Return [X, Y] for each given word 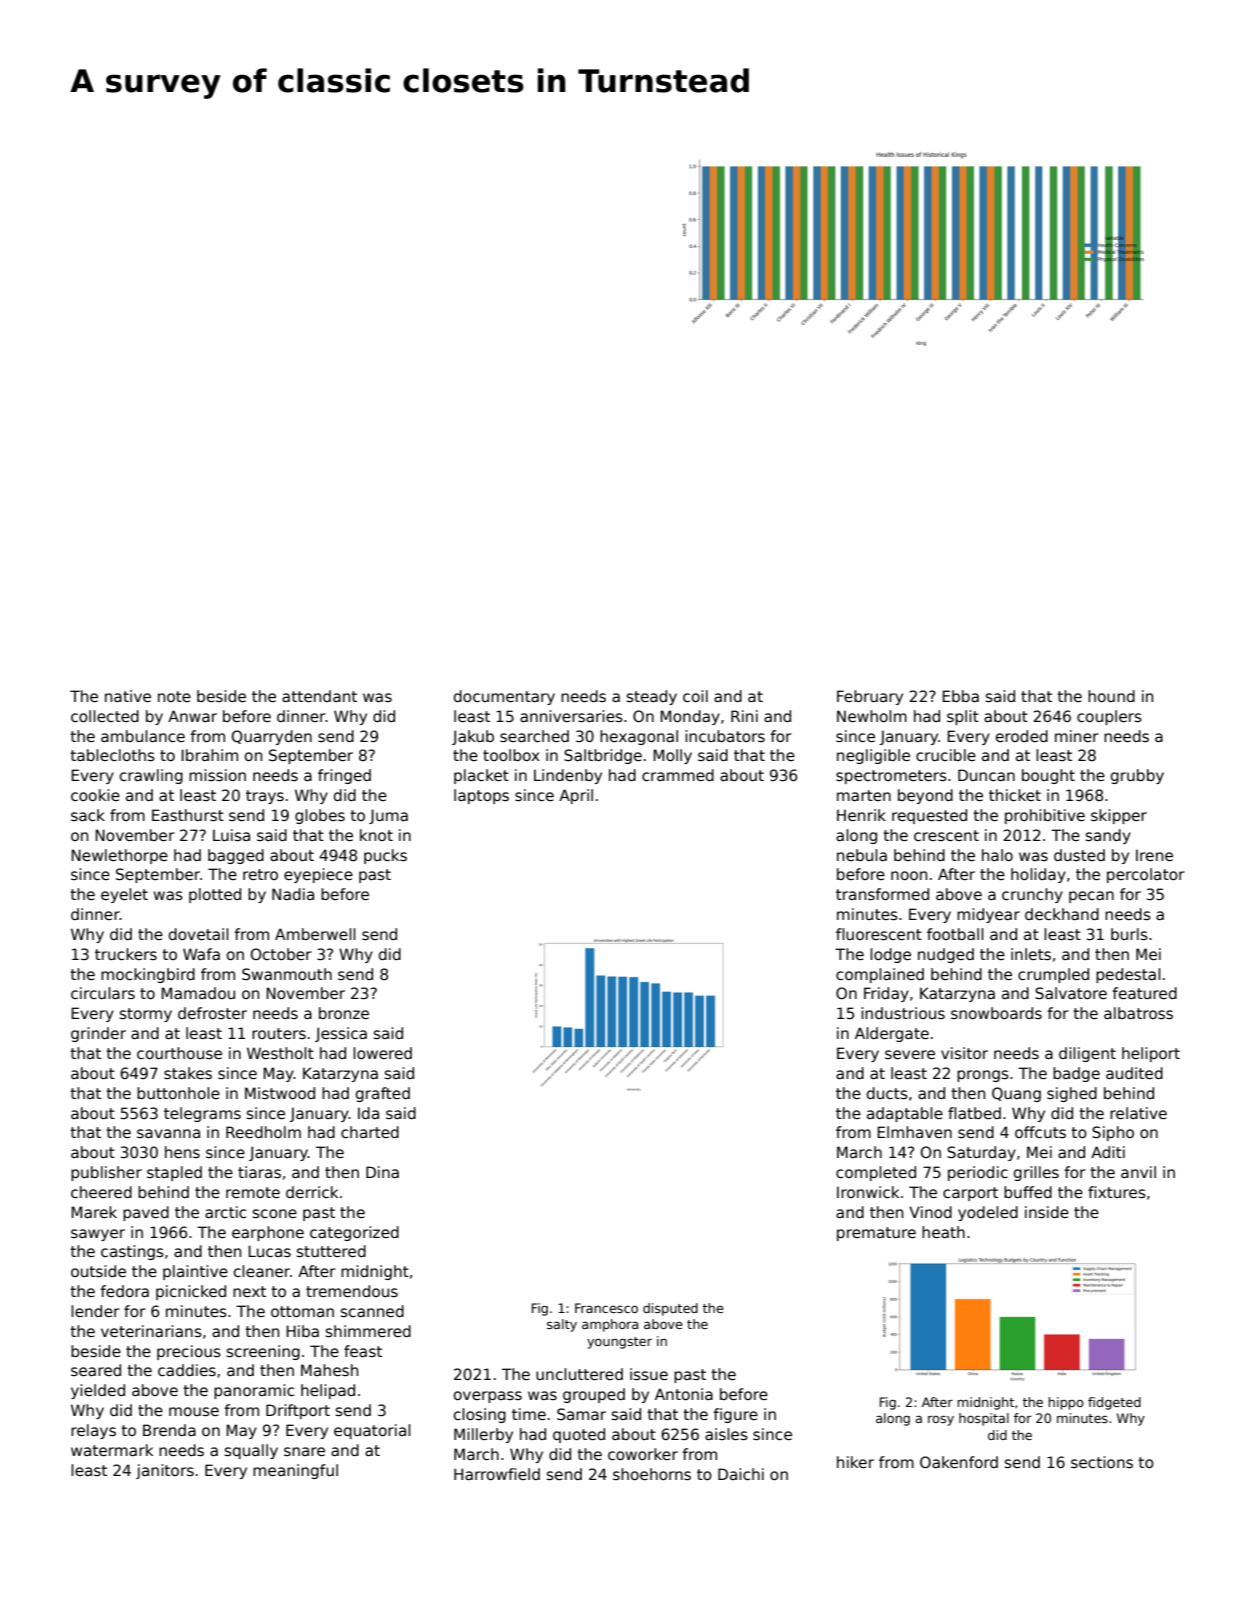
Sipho [1113, 1133]
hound [1111, 696]
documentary [504, 697]
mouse [194, 1411]
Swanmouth [287, 974]
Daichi [741, 1474]
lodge [890, 955]
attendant [319, 696]
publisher [106, 1173]
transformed [882, 894]
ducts [887, 1093]
